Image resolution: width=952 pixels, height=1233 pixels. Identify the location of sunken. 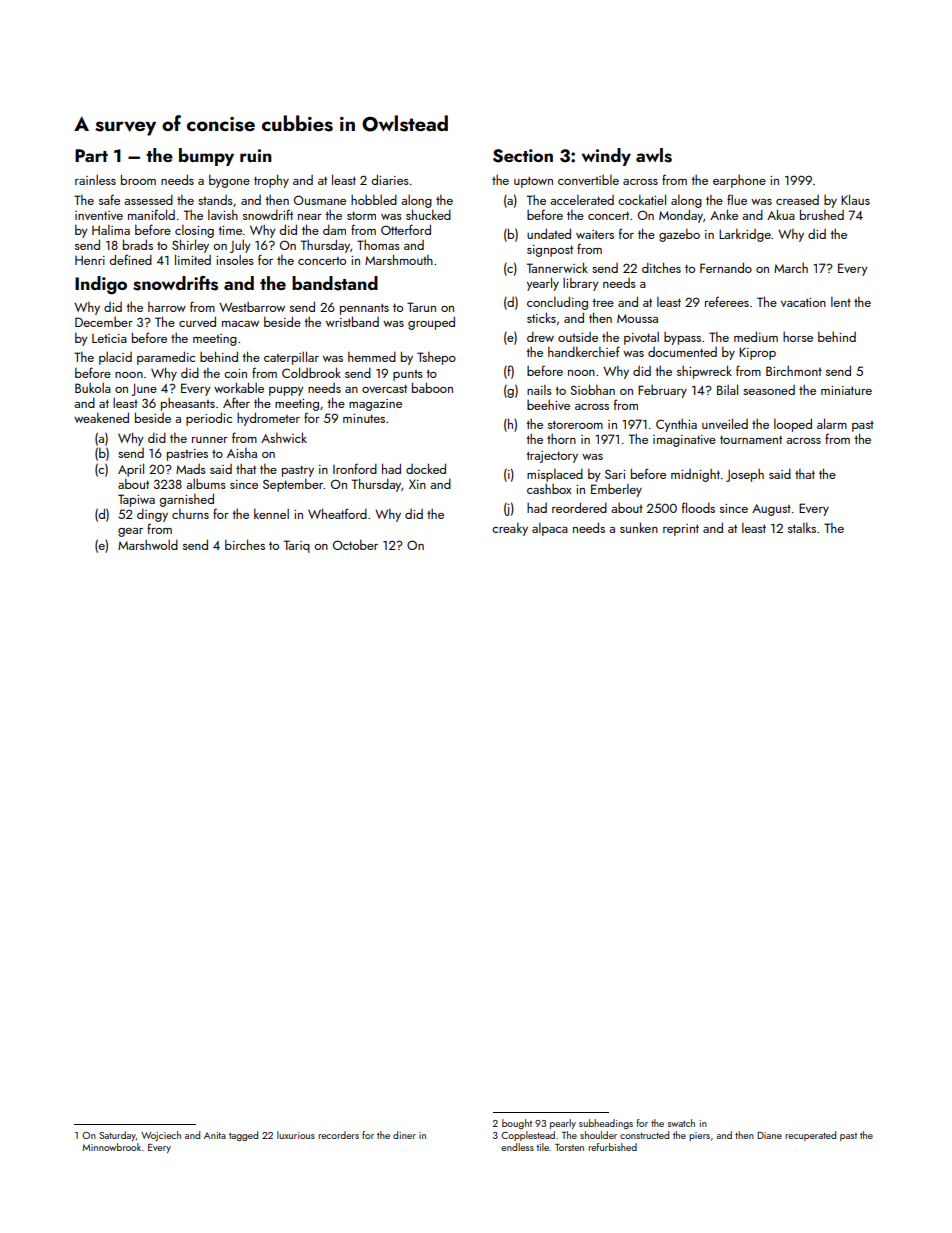
(639, 527).
